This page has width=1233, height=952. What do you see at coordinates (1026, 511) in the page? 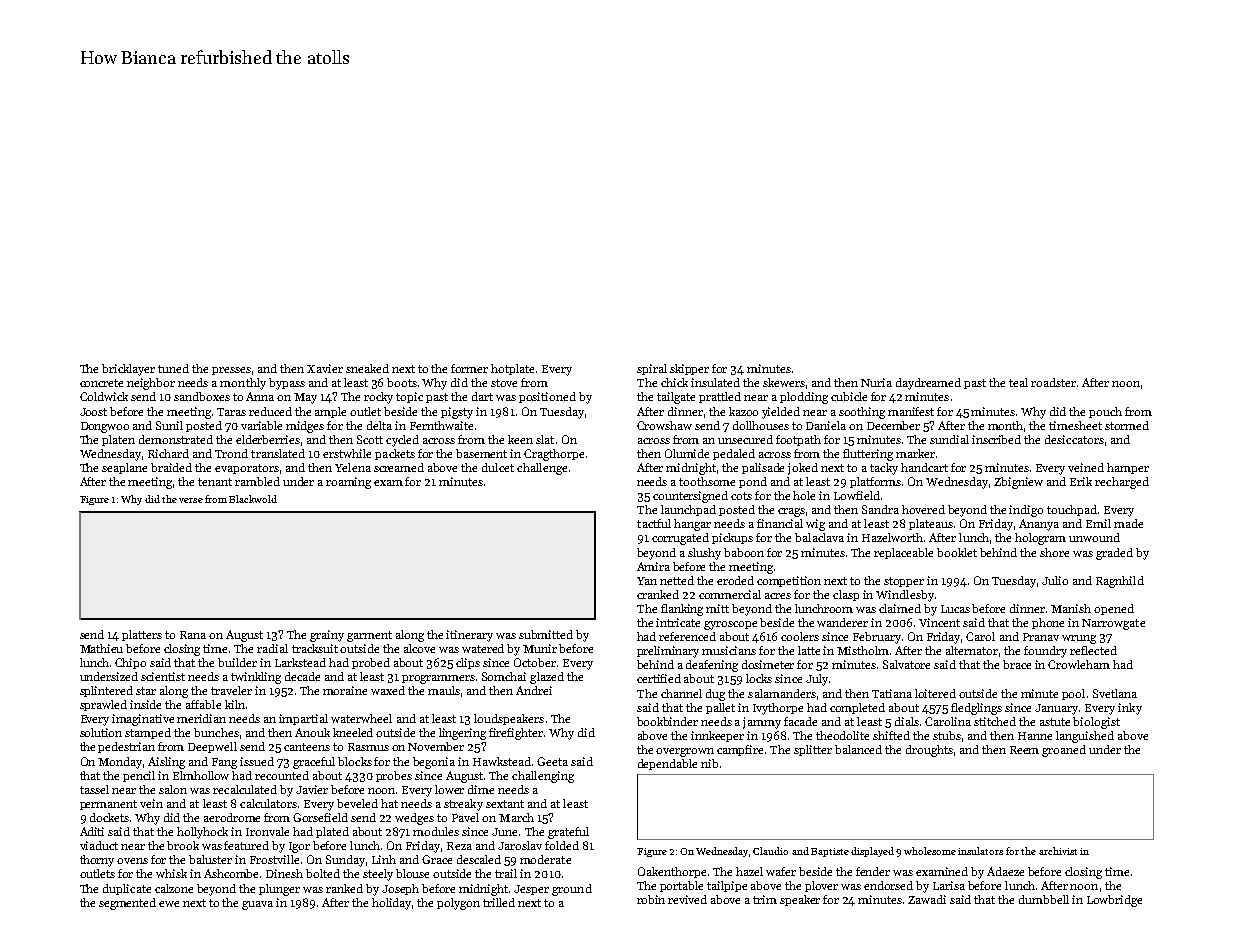
I see `indigo` at bounding box center [1026, 511].
